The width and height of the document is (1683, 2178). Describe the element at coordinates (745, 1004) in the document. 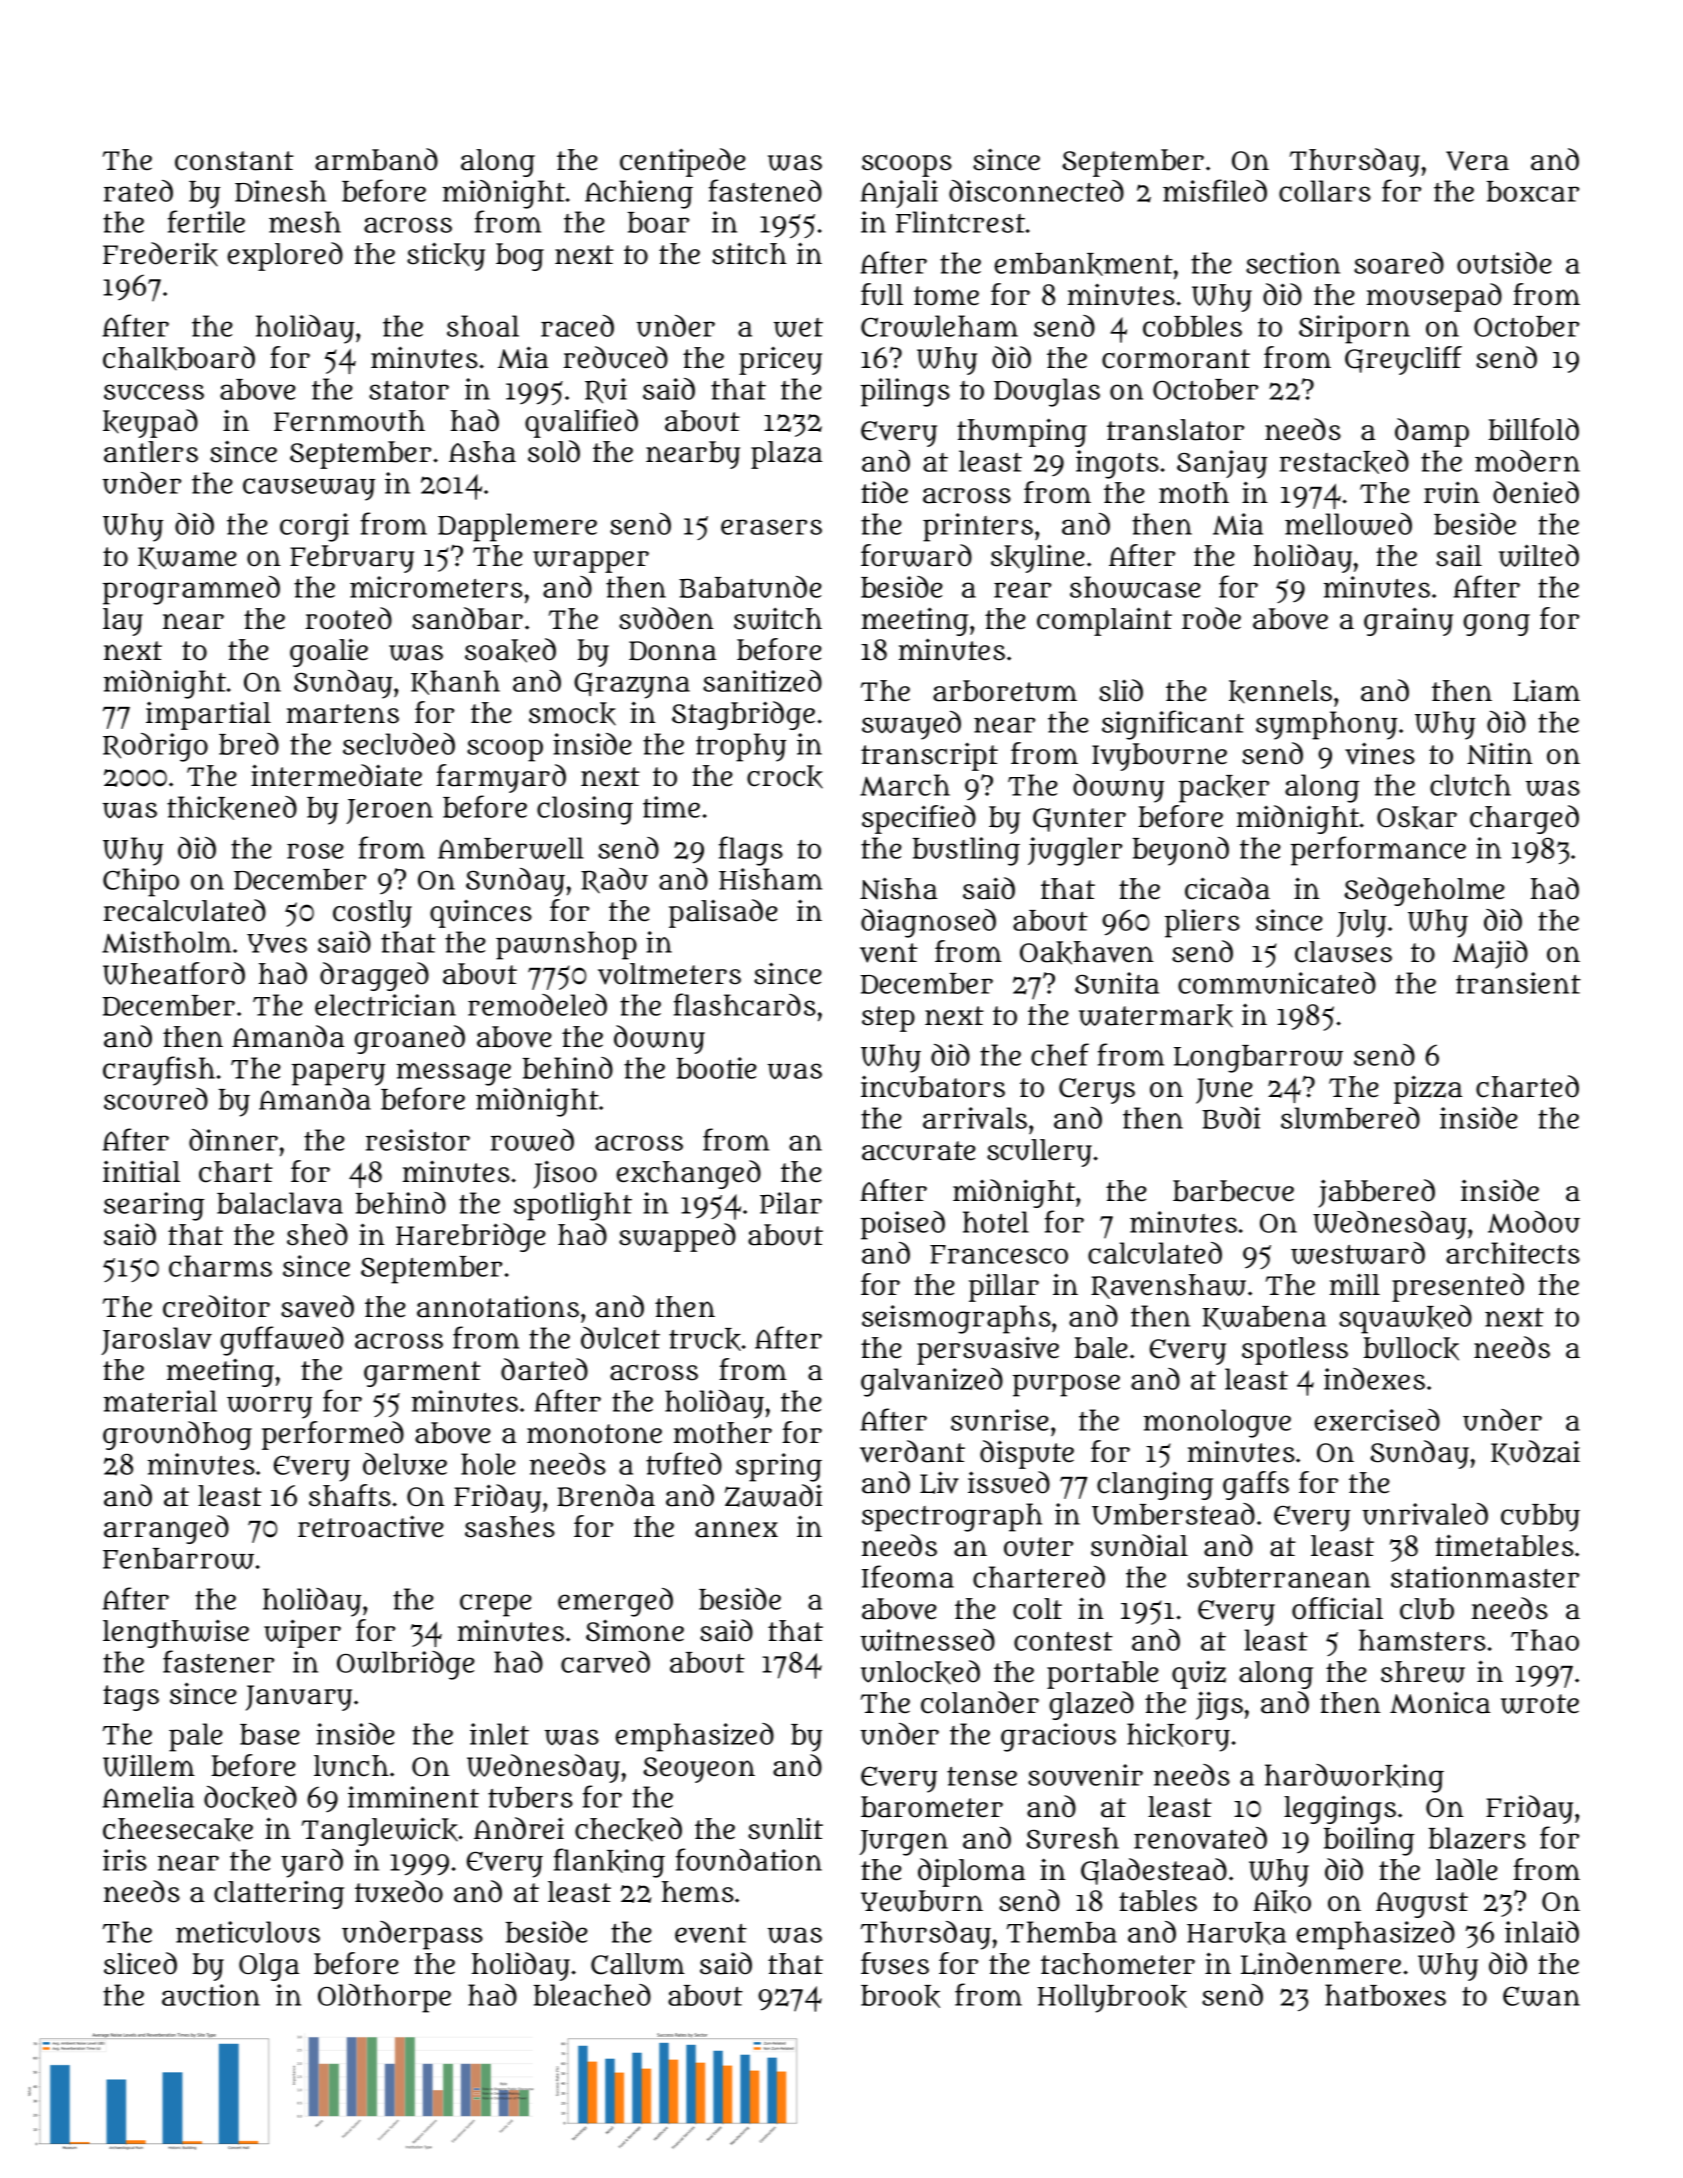

I see `flashcards` at that location.
